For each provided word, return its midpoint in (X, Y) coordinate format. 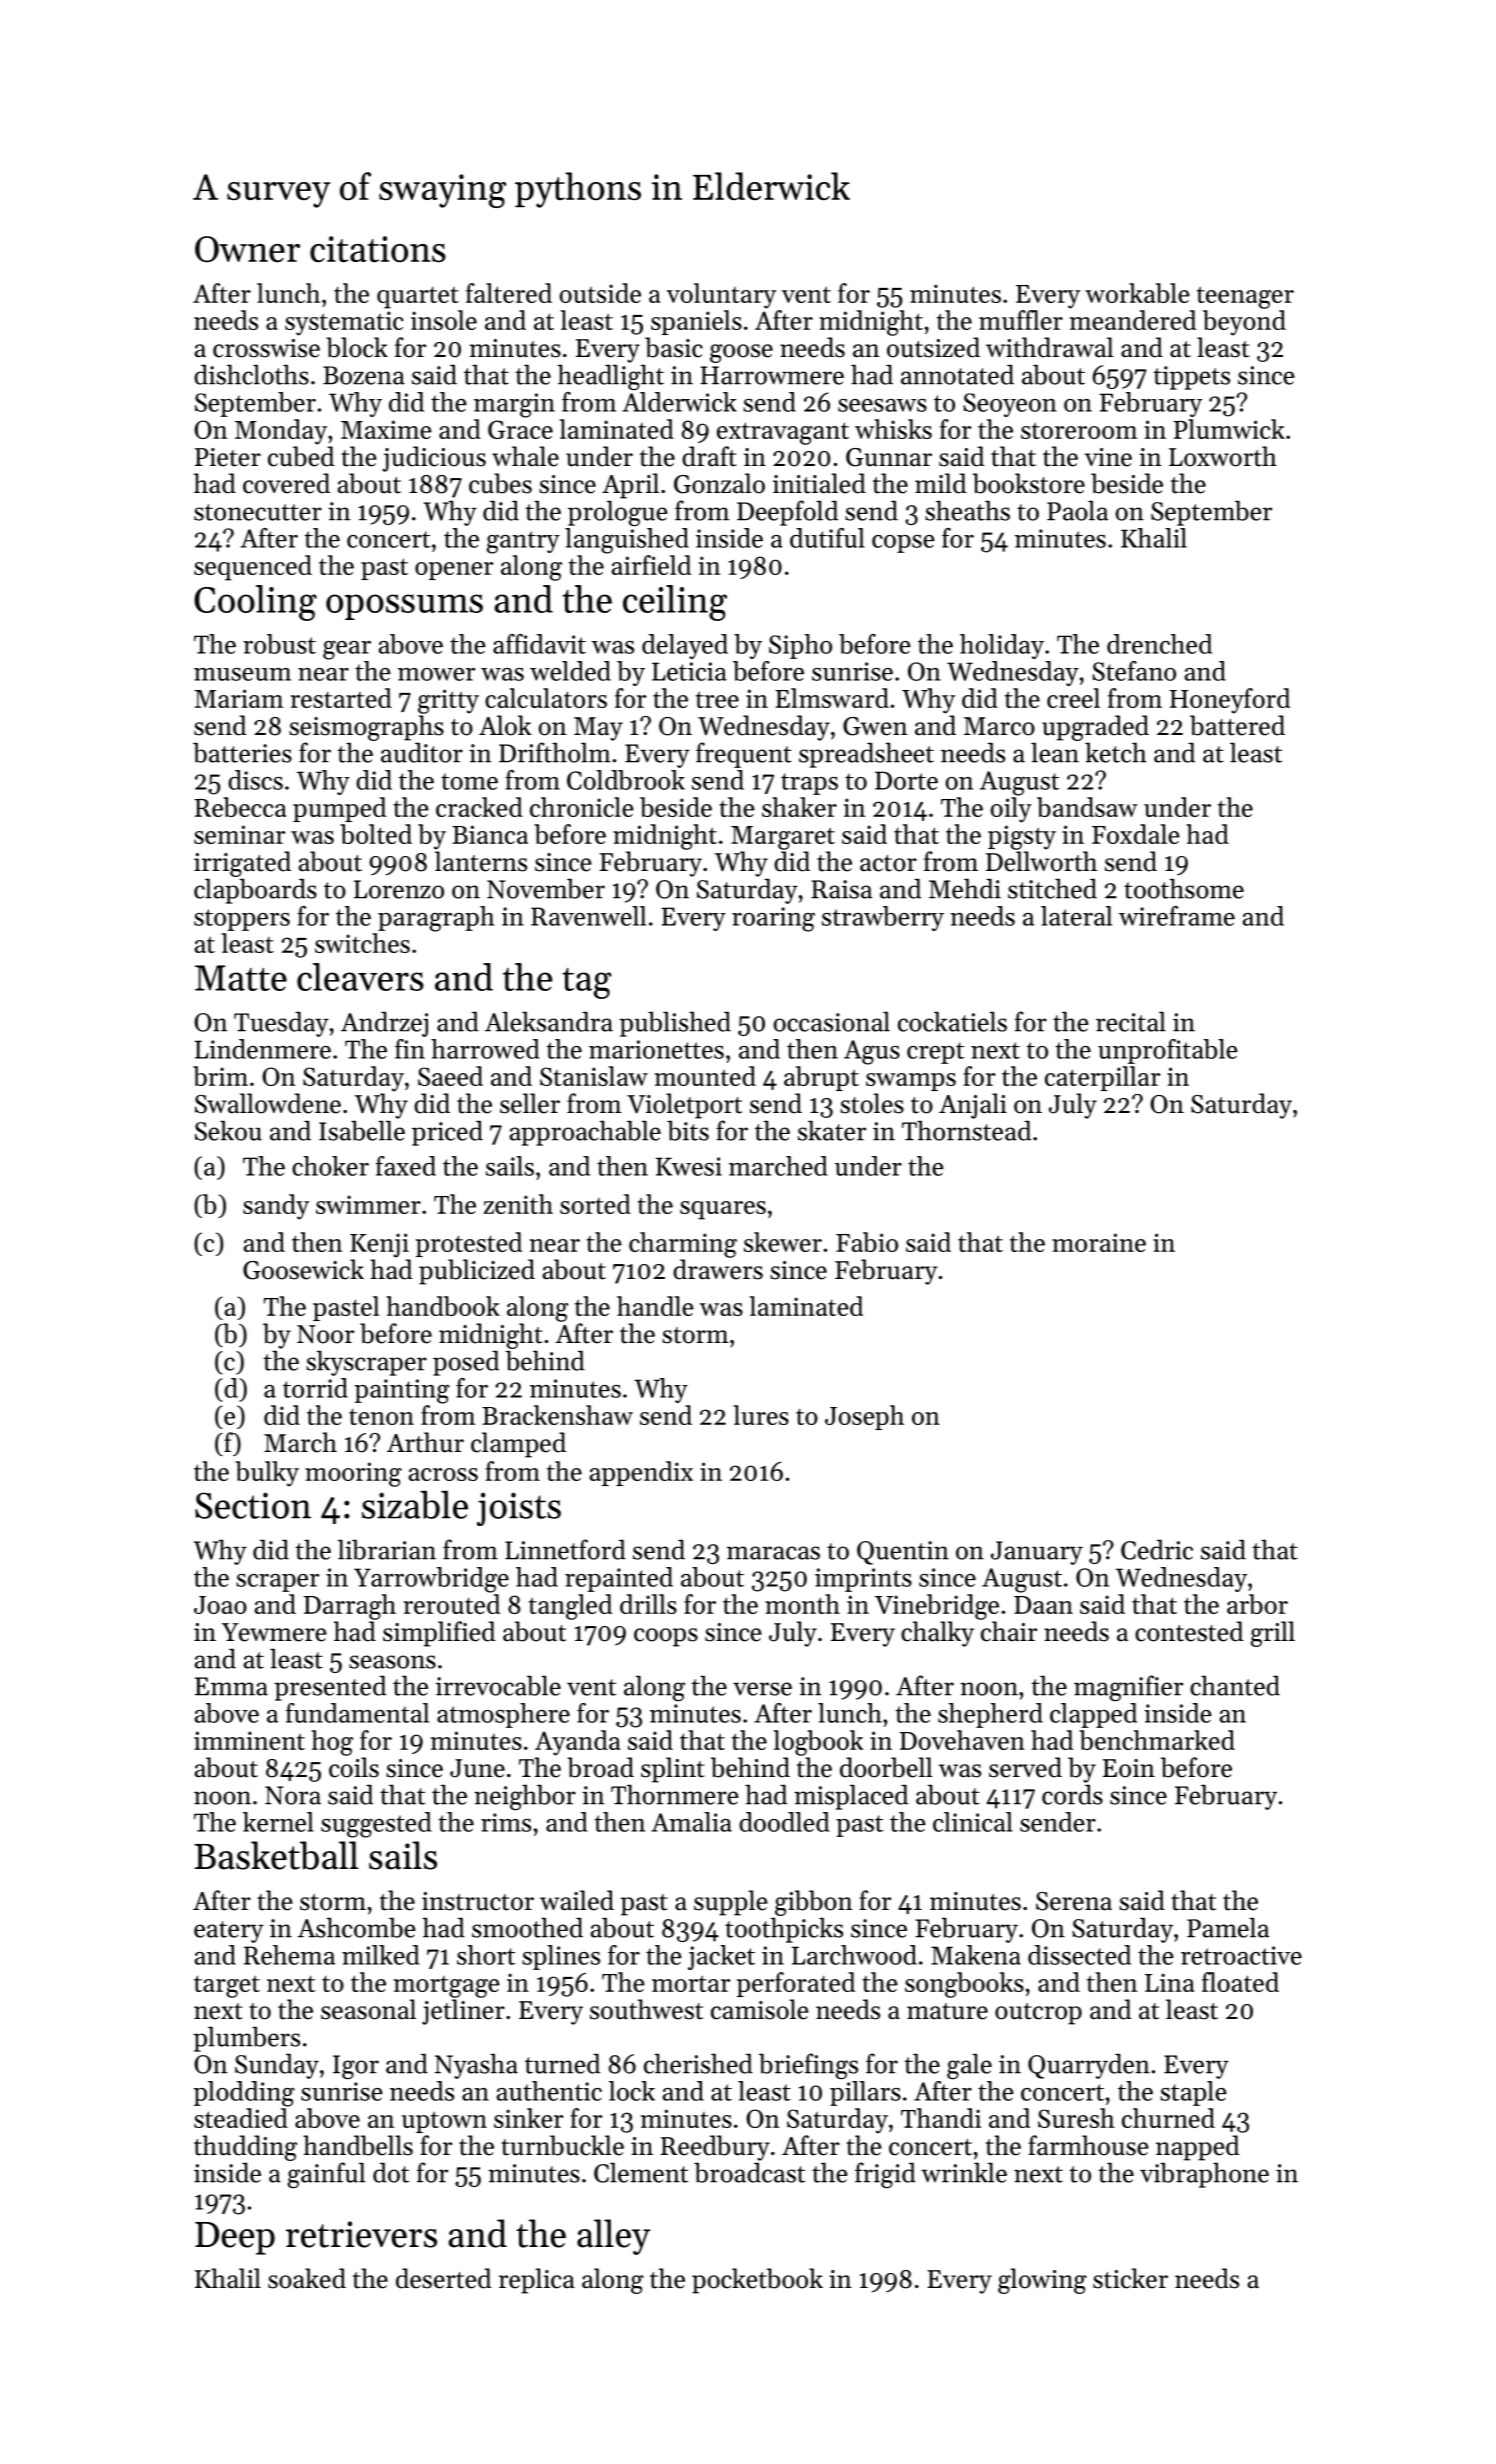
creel (1073, 698)
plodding (244, 2094)
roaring (773, 919)
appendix (641, 1473)
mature (947, 2011)
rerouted (451, 1604)
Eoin (1129, 1768)
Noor (325, 1334)
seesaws (882, 405)
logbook (818, 1743)
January (1037, 1553)
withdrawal (1050, 347)
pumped (339, 809)
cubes (500, 483)
